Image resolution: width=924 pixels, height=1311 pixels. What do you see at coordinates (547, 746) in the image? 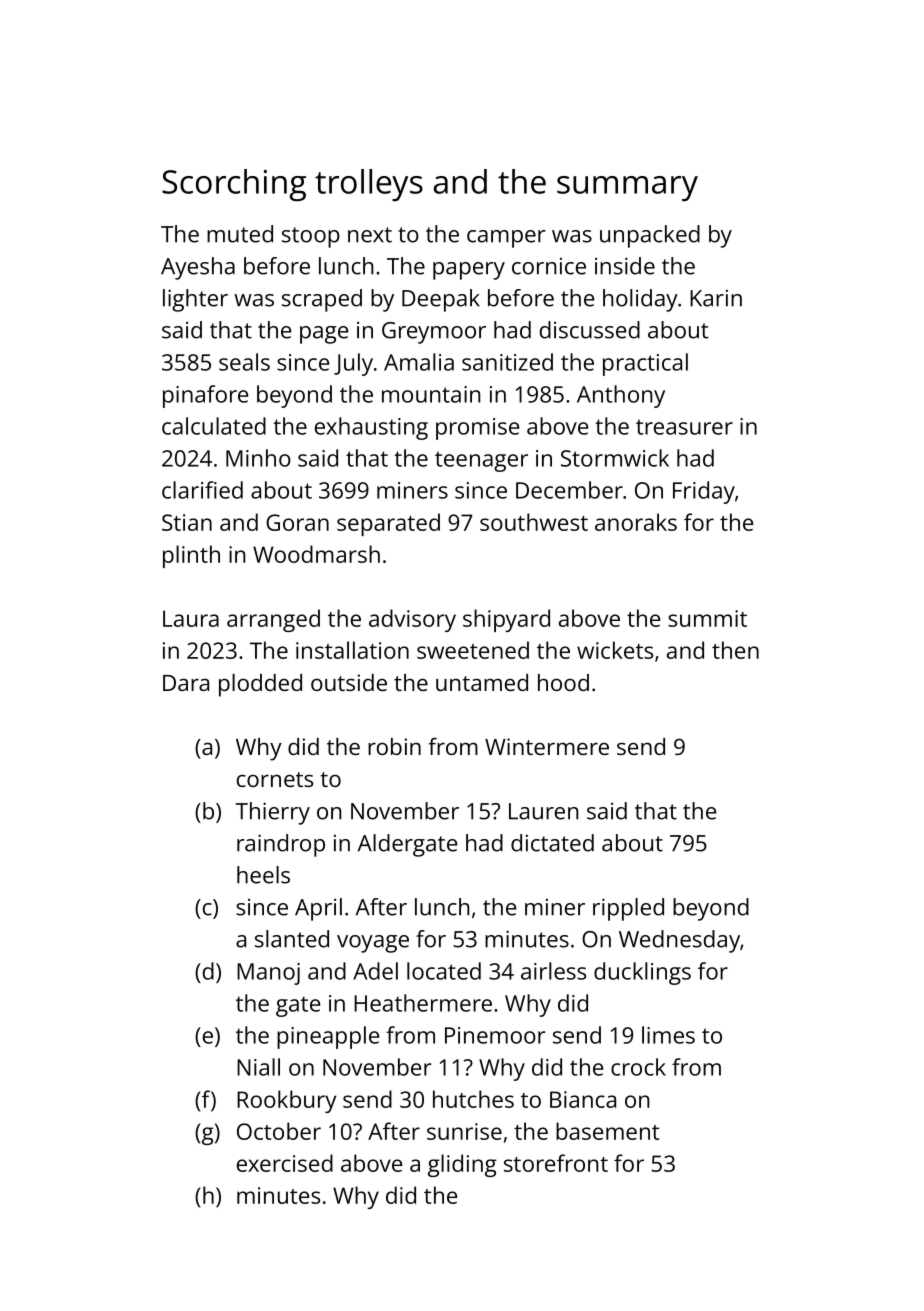
I see `Wintermere` at bounding box center [547, 746].
